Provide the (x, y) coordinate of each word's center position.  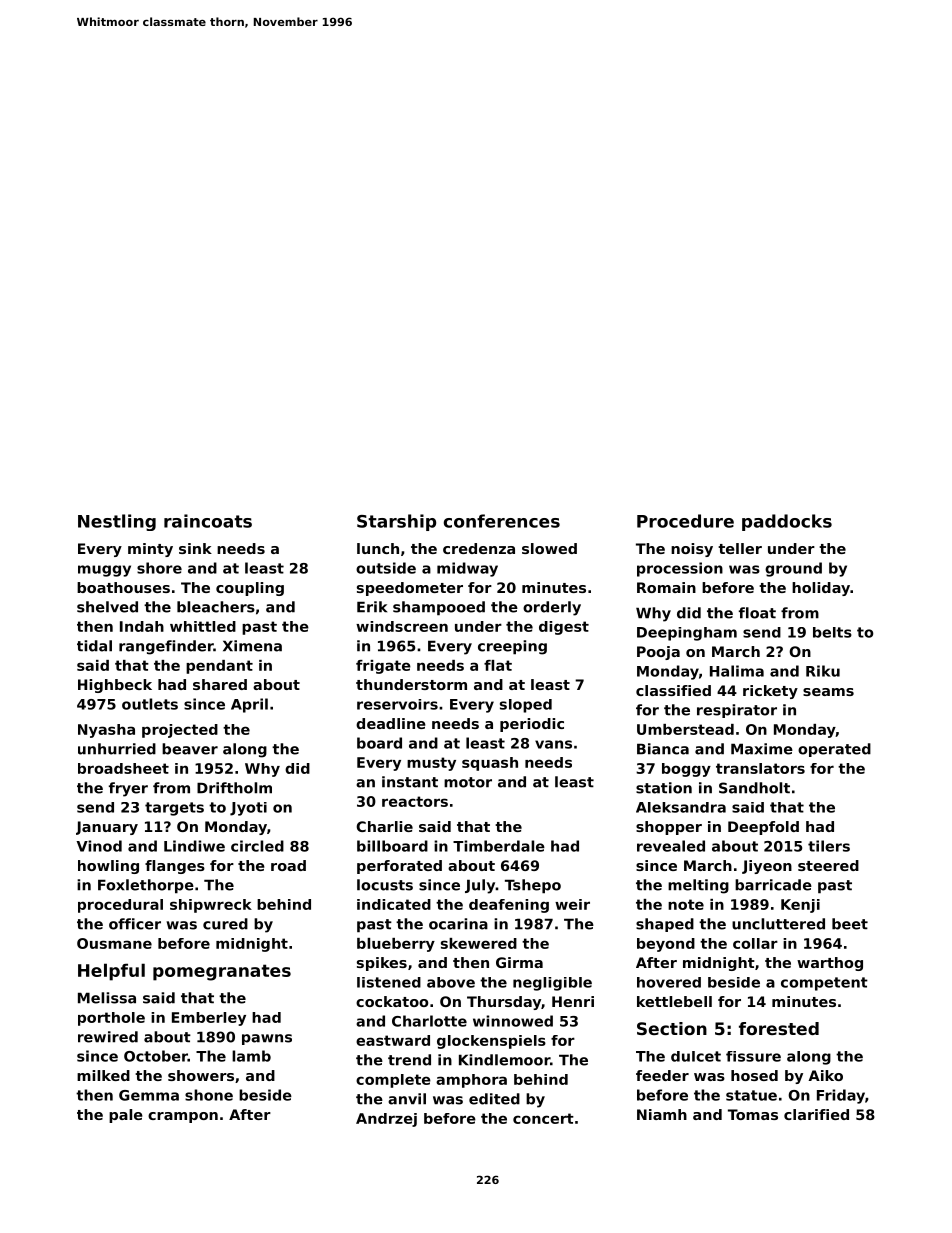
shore (159, 568)
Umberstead (685, 729)
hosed (754, 1075)
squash (490, 764)
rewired (108, 1037)
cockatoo (392, 1001)
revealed (671, 846)
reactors (415, 801)
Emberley (209, 1019)
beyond (666, 945)
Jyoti (248, 809)
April (249, 705)
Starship (396, 522)
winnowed (513, 1021)
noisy (692, 550)
